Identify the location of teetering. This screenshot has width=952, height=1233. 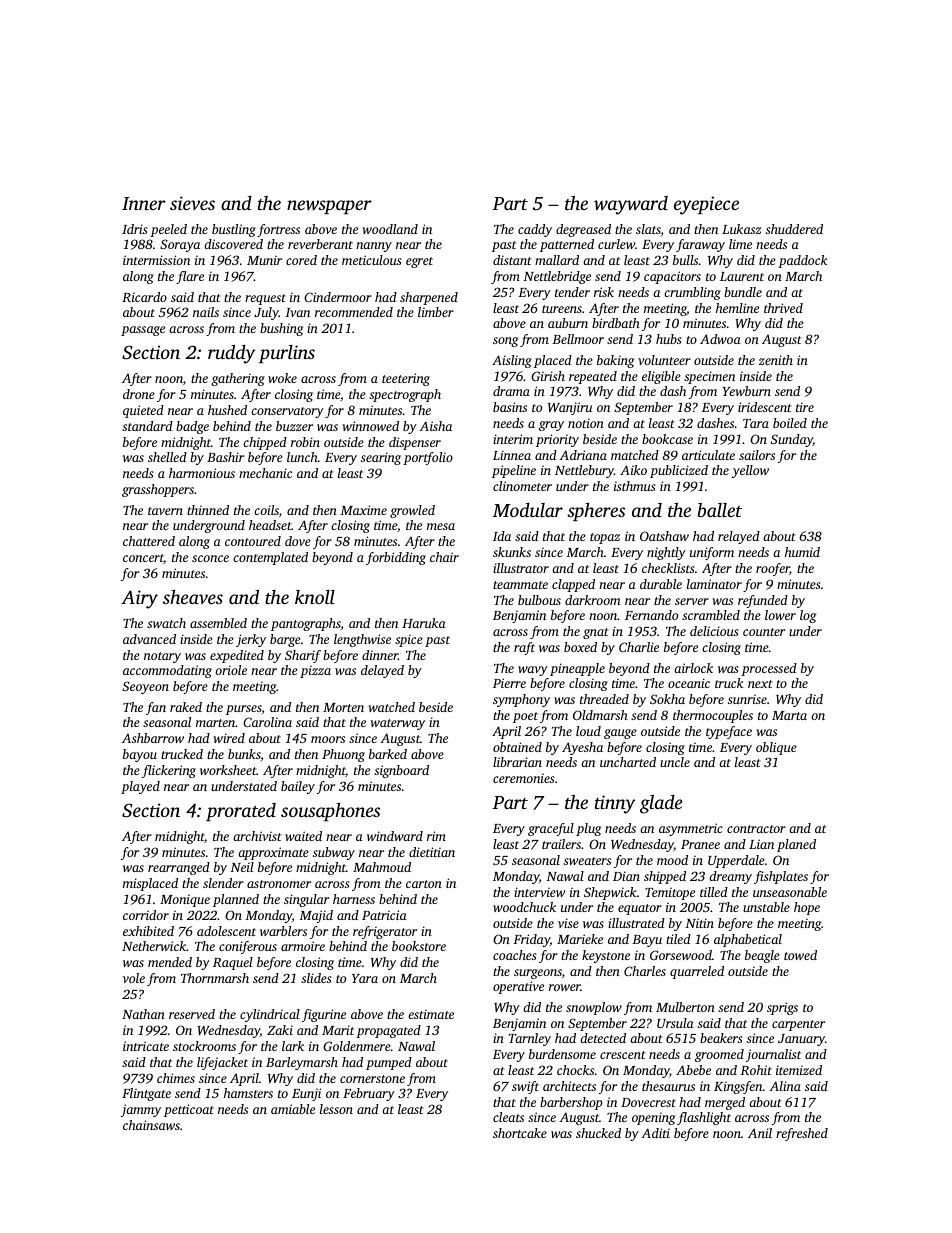
(406, 379).
